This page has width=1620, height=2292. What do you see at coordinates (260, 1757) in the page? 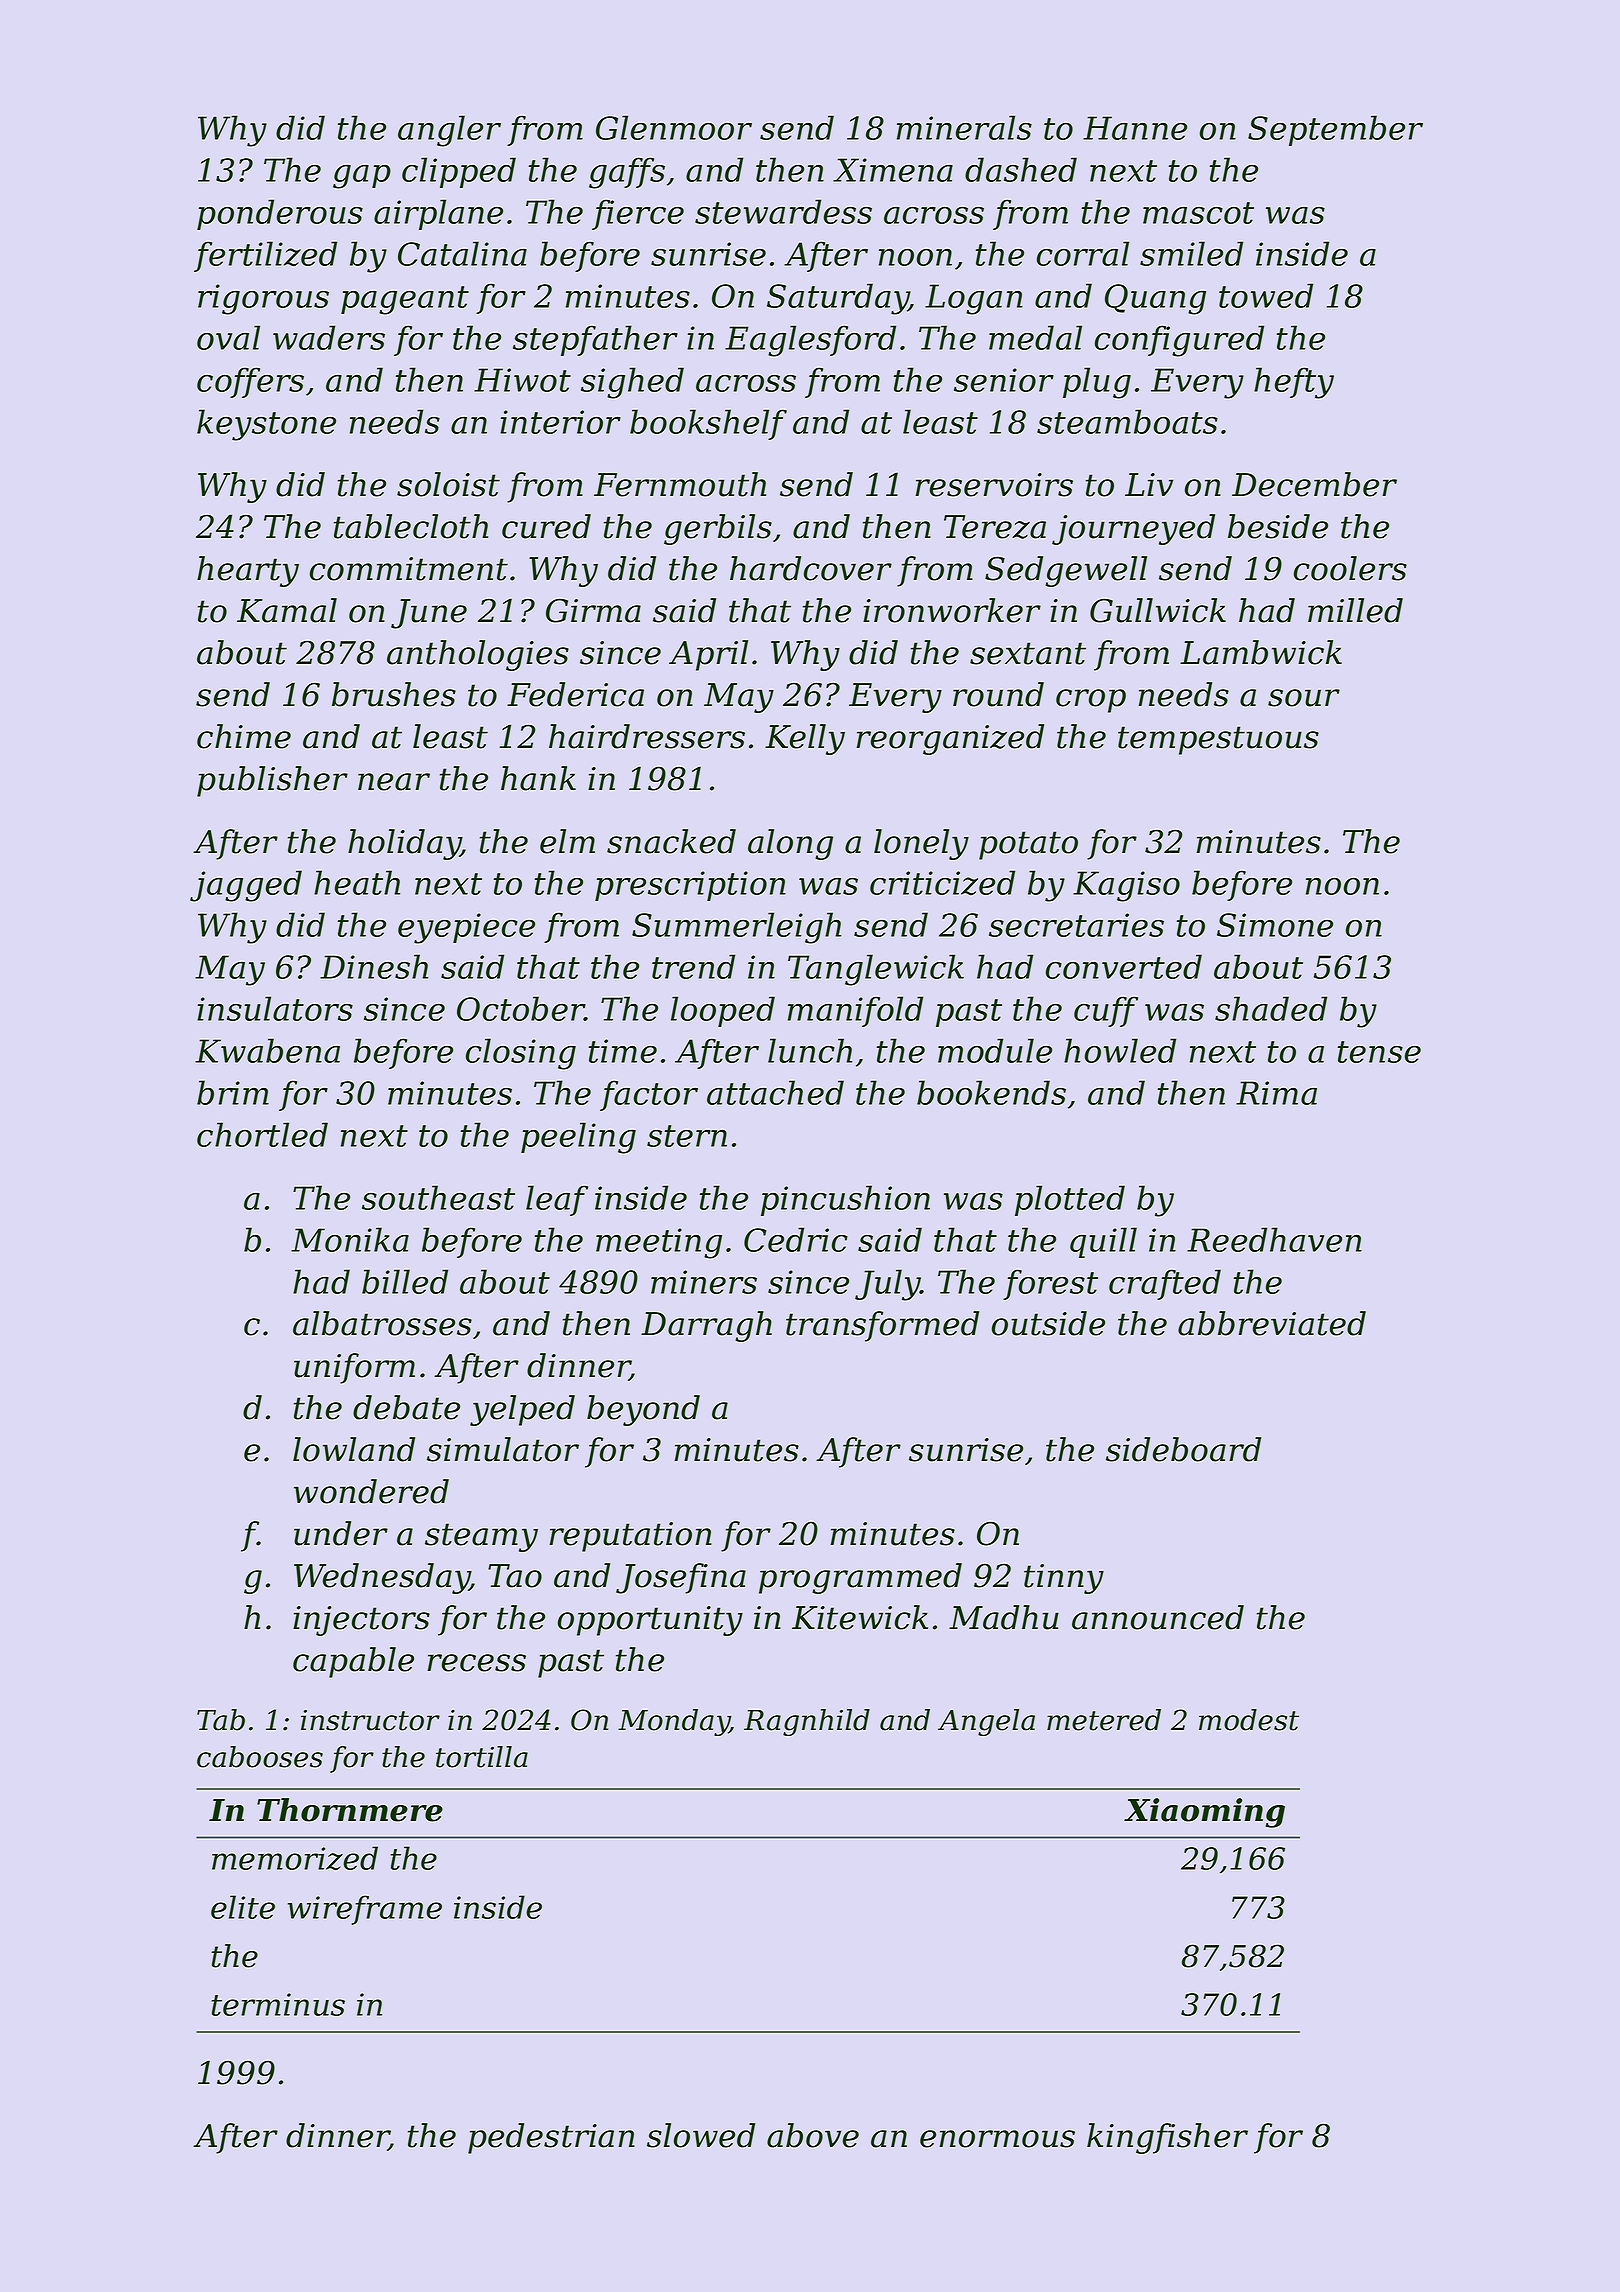
I see `cabooses` at bounding box center [260, 1757].
